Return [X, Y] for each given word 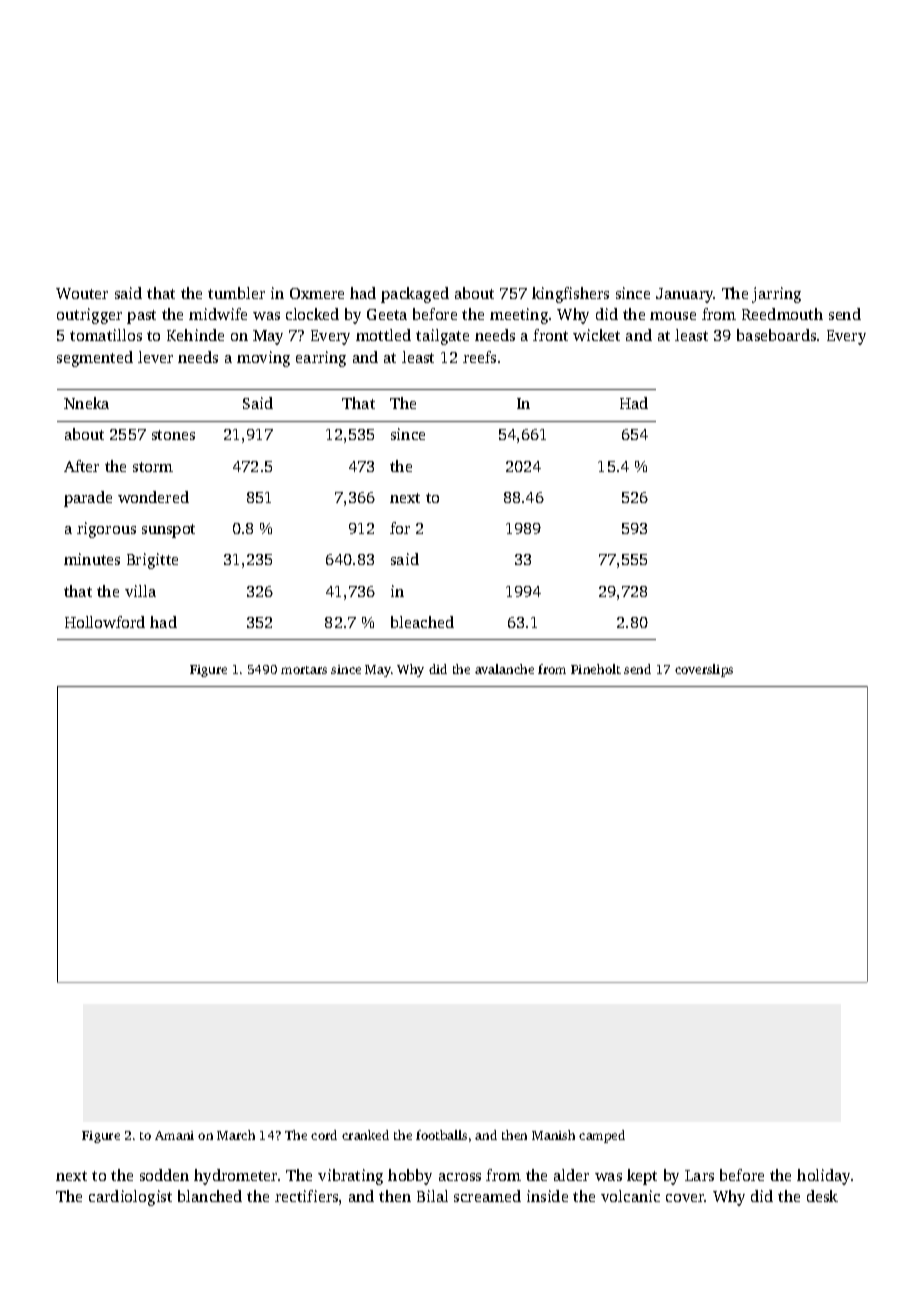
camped [602, 1136]
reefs [479, 357]
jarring [776, 295]
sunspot [168, 531]
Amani [174, 1135]
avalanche [504, 669]
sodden [164, 1175]
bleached [422, 622]
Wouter [82, 293]
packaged [415, 295]
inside [547, 1196]
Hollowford [105, 622]
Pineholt [596, 669]
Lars [699, 1175]
